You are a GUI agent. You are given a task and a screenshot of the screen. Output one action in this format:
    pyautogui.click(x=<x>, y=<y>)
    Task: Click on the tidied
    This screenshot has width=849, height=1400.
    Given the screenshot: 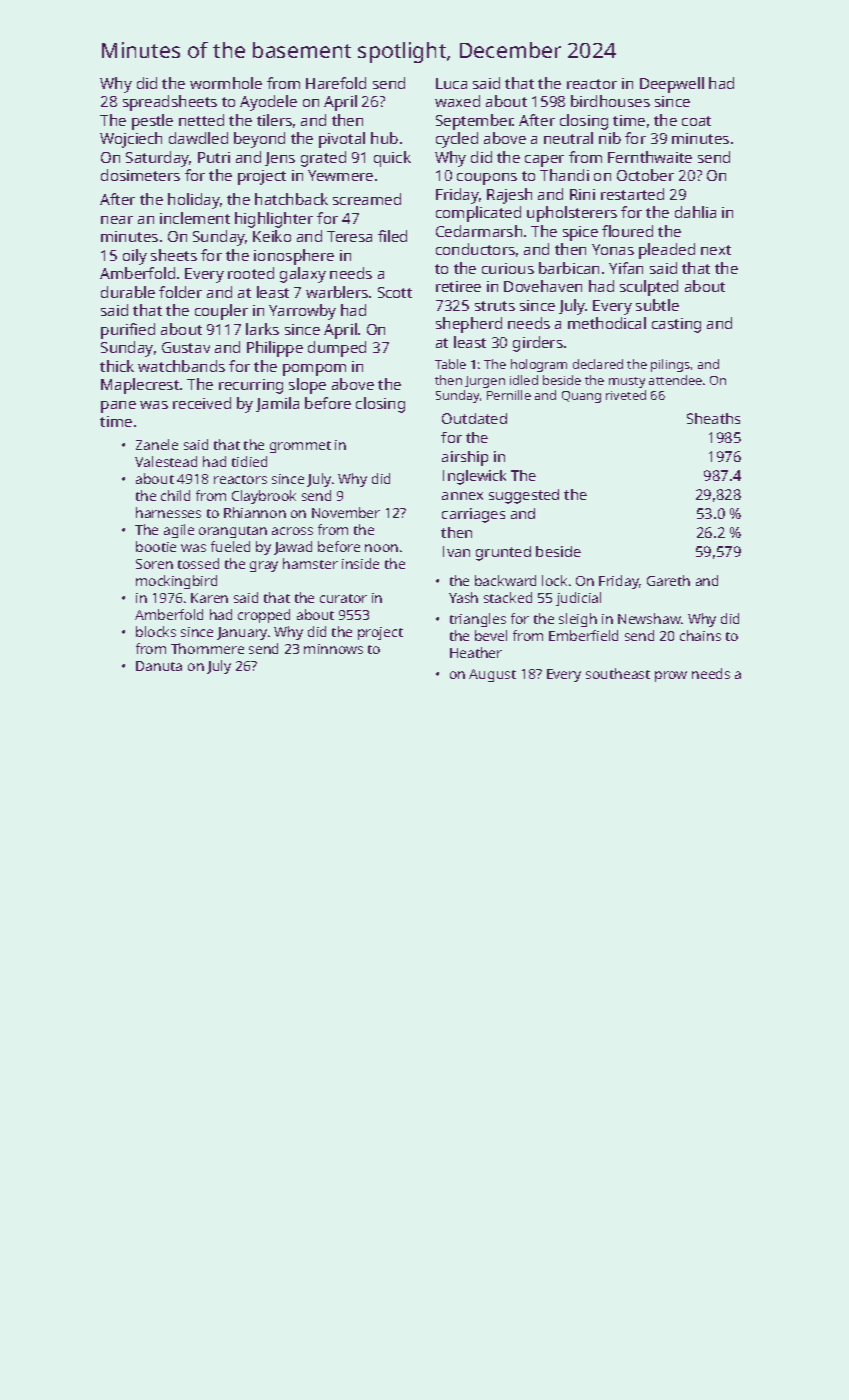 What is the action you would take?
    pyautogui.click(x=249, y=461)
